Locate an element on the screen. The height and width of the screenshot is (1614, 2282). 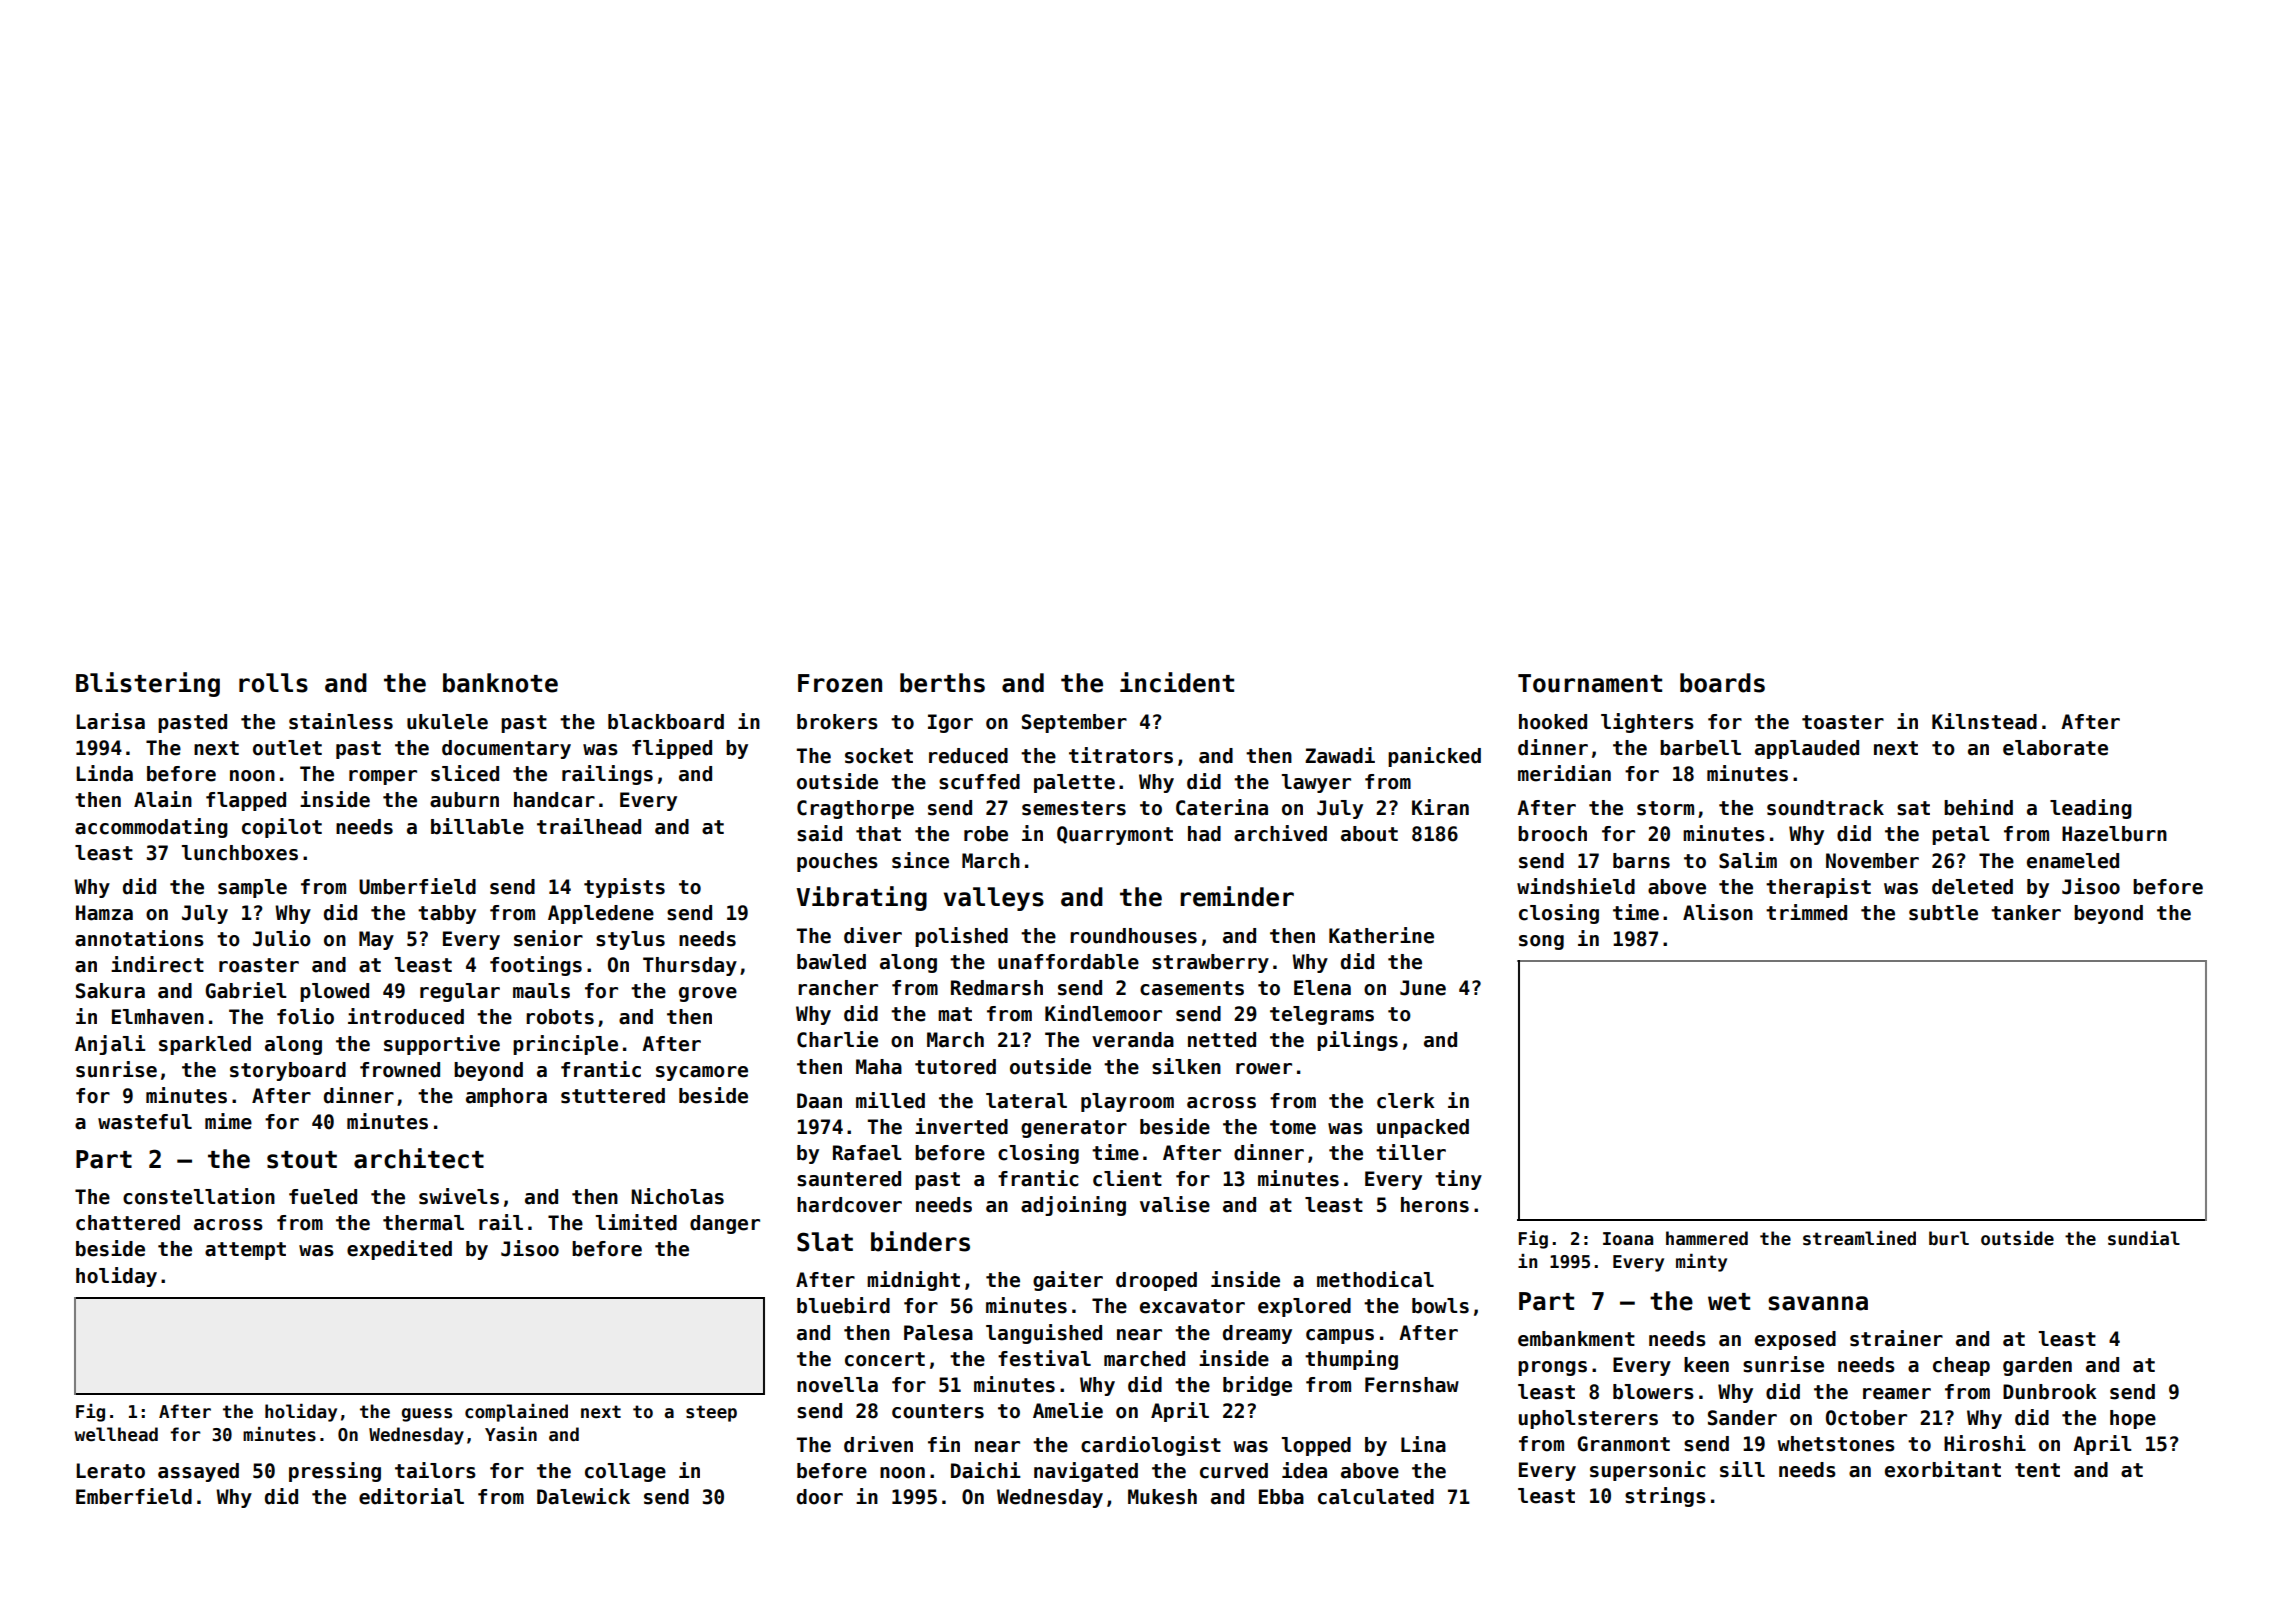
tanker is located at coordinates (2026, 913).
